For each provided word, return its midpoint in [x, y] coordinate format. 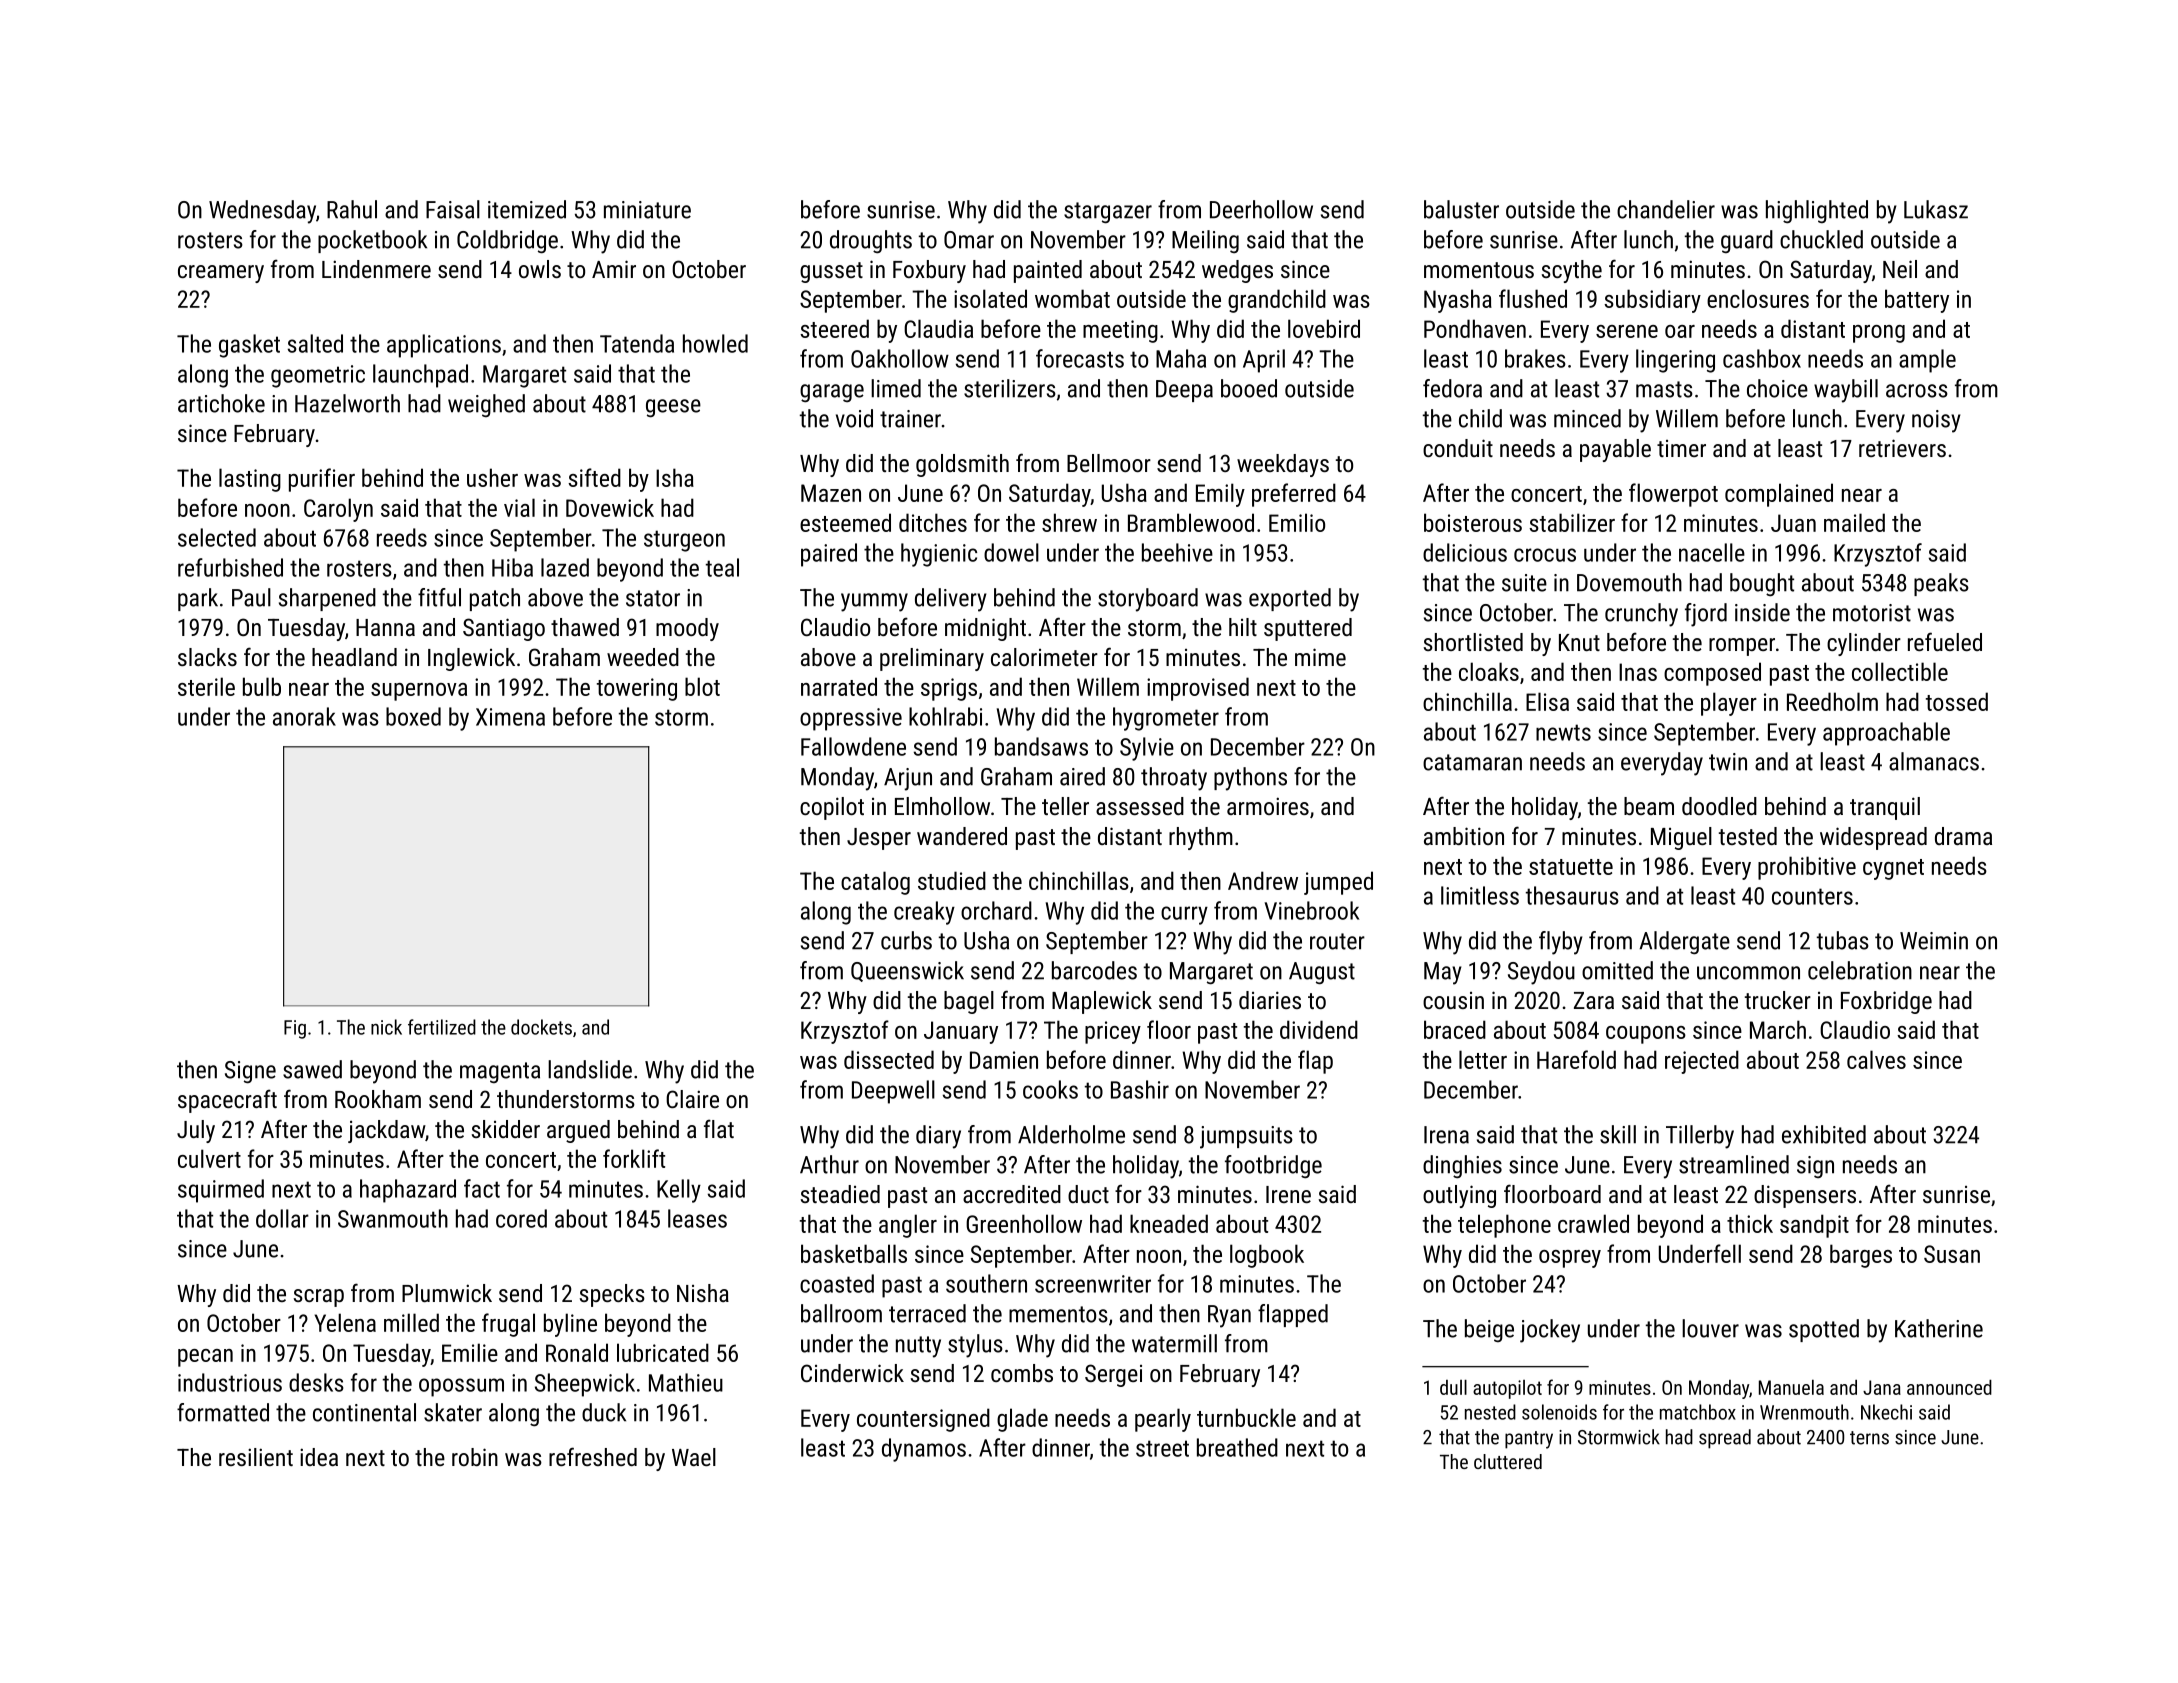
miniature [647, 210]
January [961, 1032]
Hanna [385, 627]
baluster [1461, 209]
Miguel [1681, 838]
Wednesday [262, 212]
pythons [1250, 779]
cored [521, 1218]
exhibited [1824, 1134]
